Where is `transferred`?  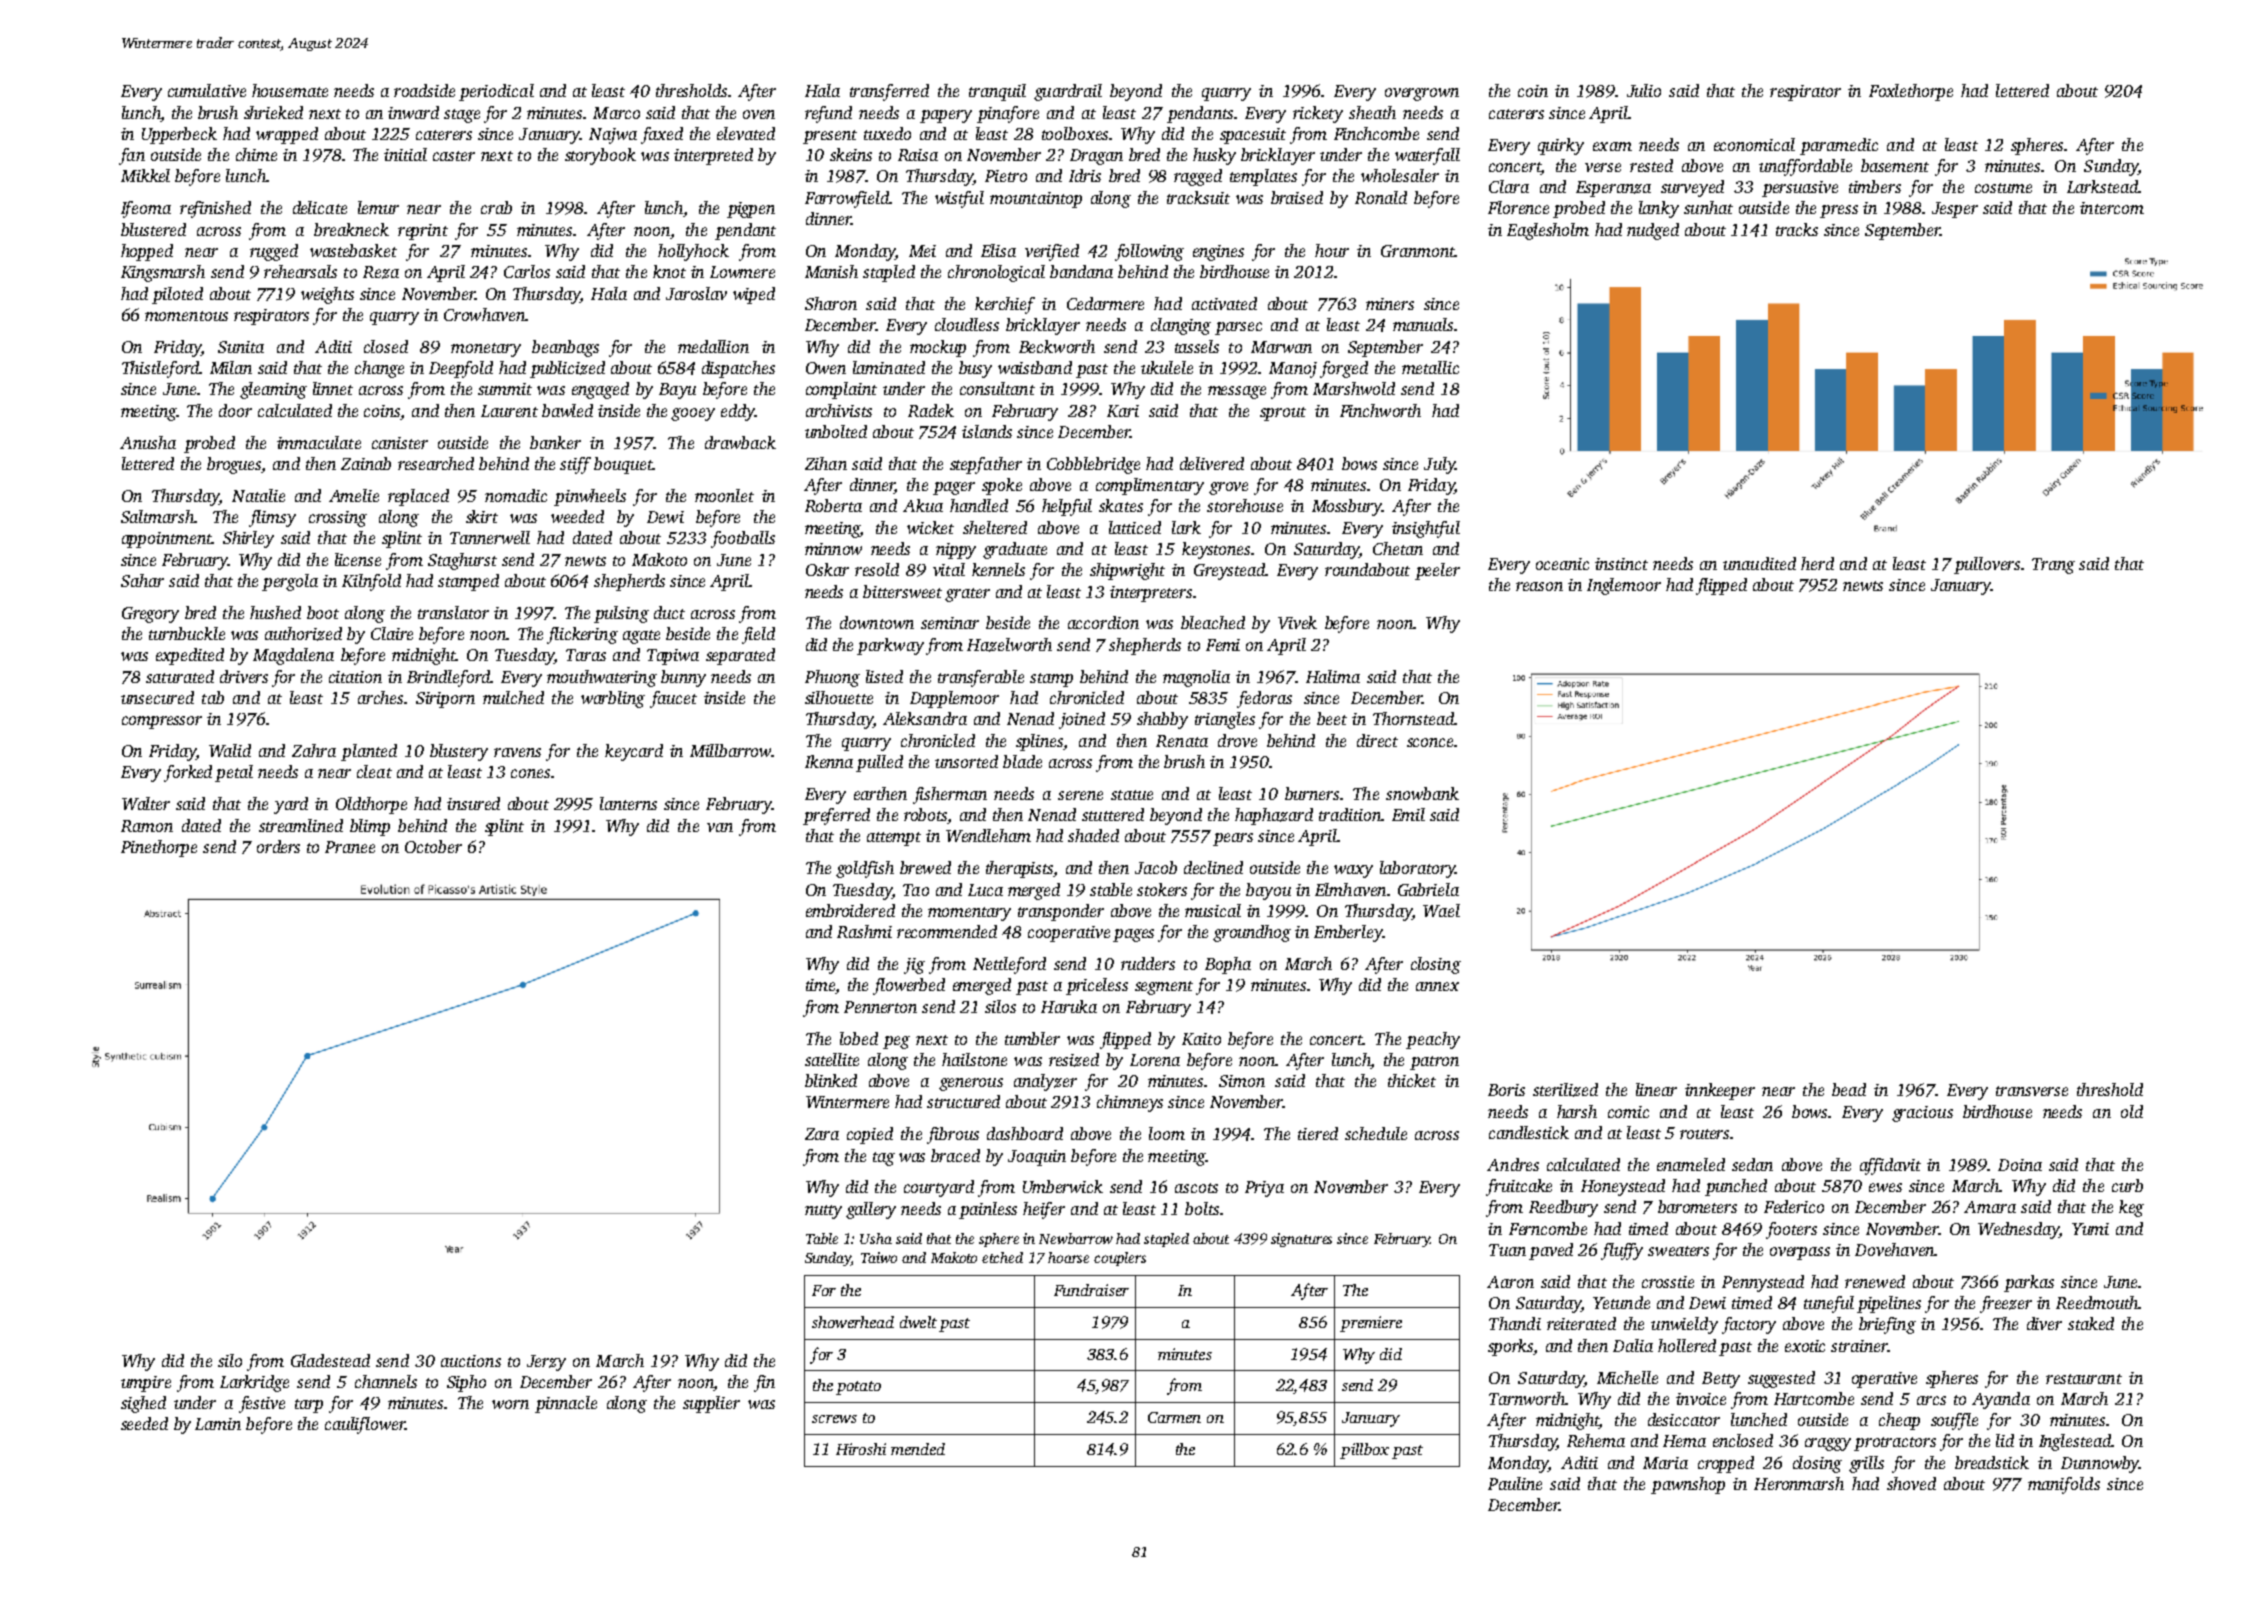 transferred is located at coordinates (889, 92).
